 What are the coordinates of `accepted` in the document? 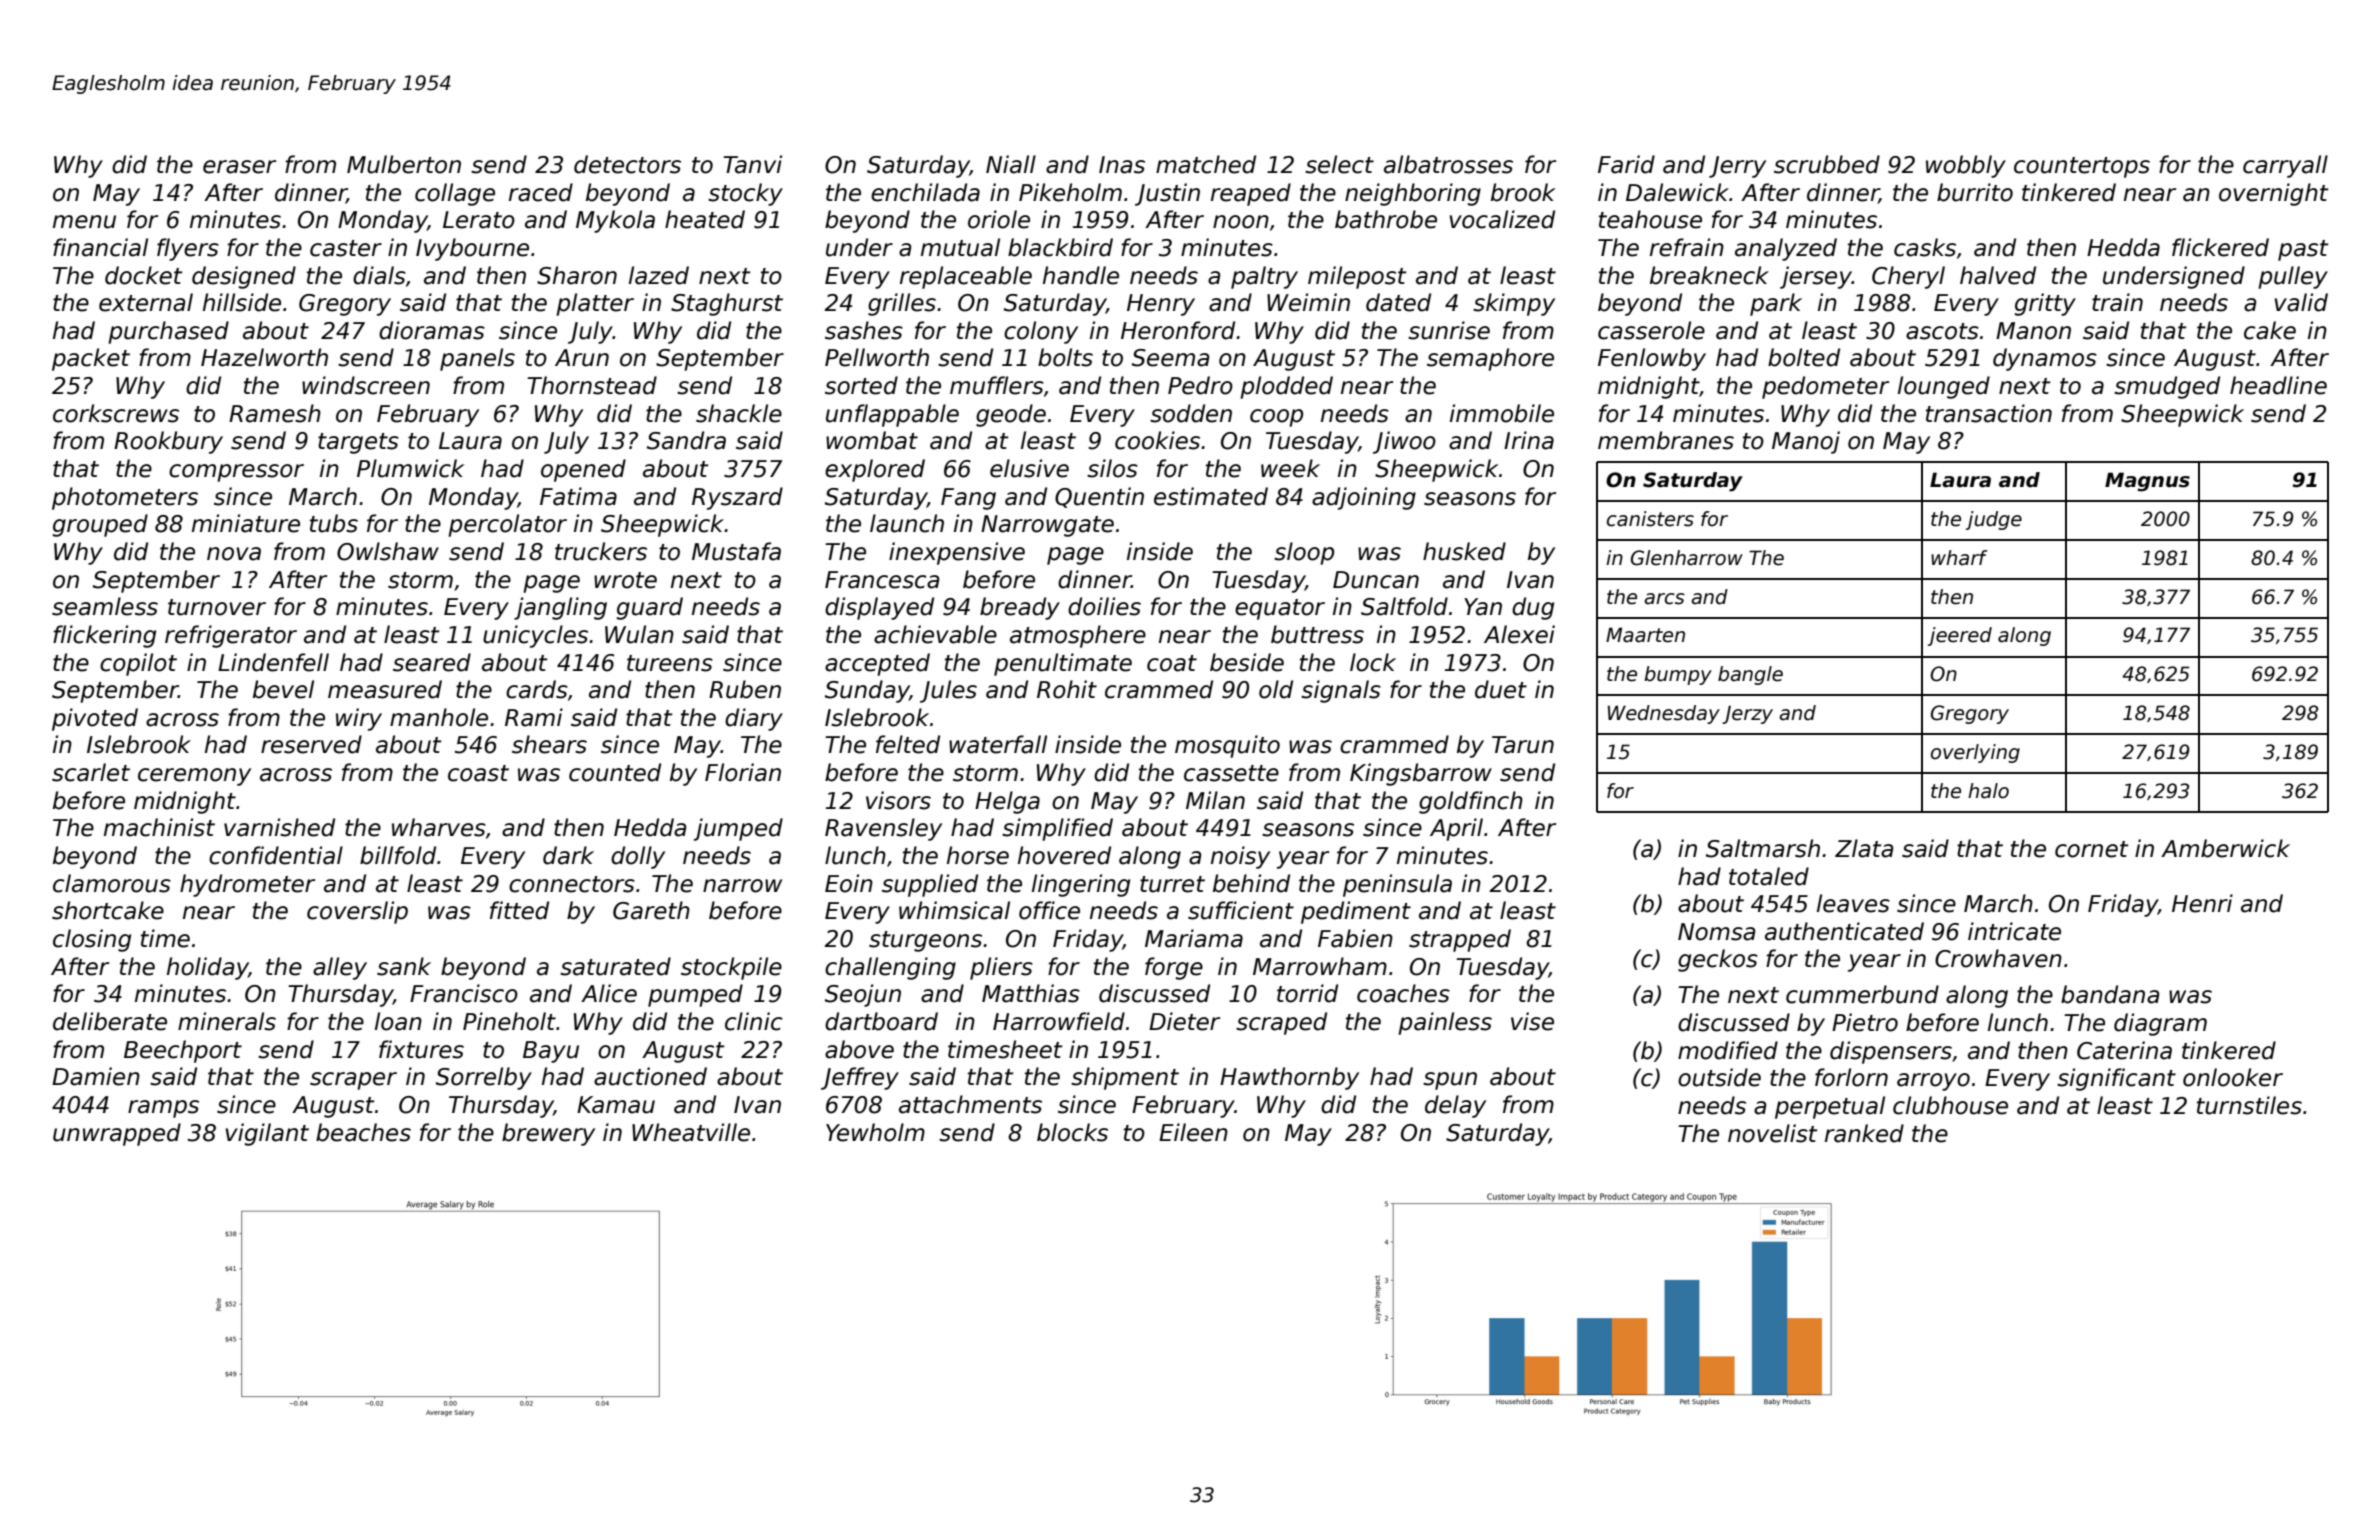 It's located at (877, 664).
